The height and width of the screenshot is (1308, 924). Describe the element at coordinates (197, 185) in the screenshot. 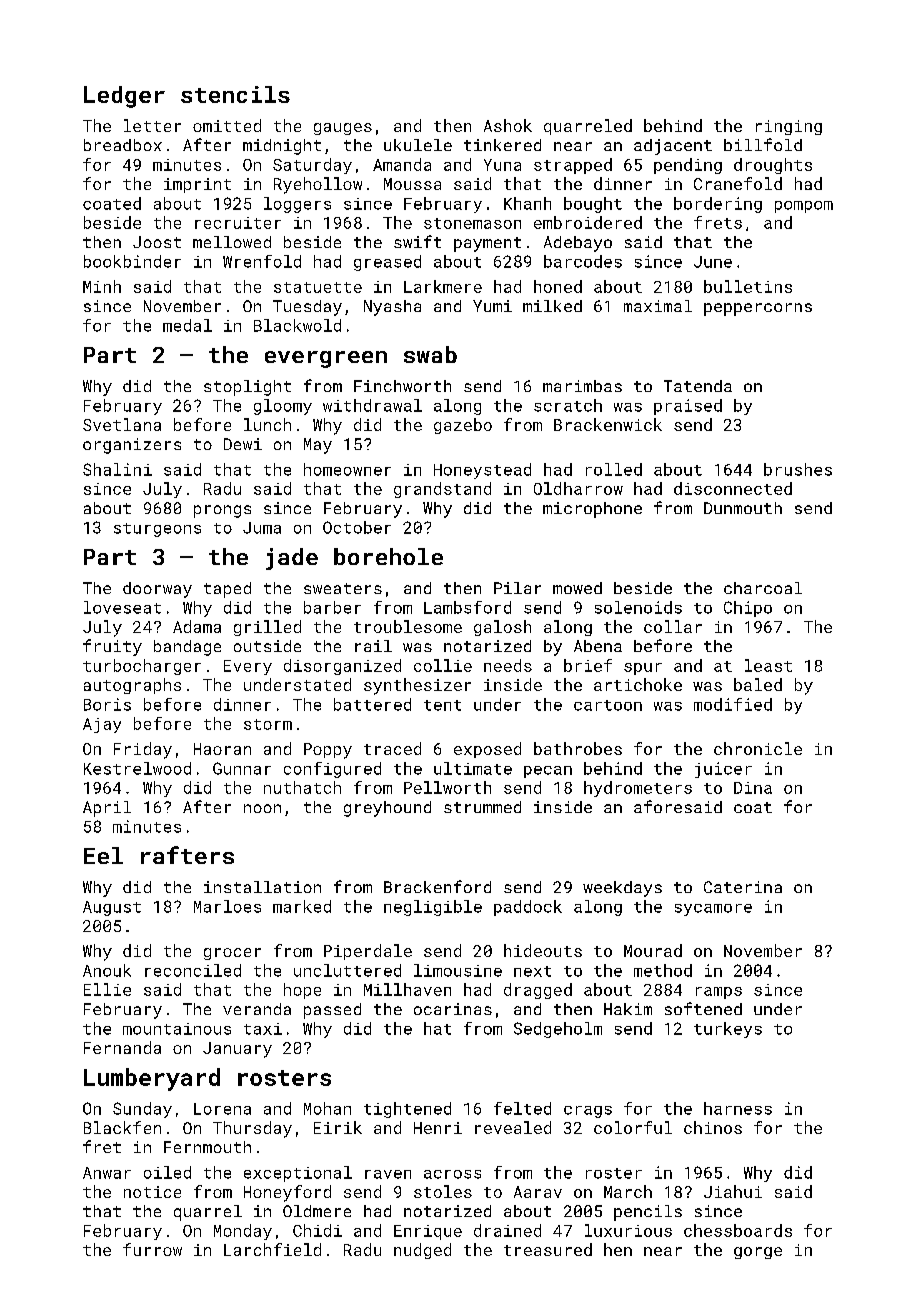

I see `imprint` at that location.
